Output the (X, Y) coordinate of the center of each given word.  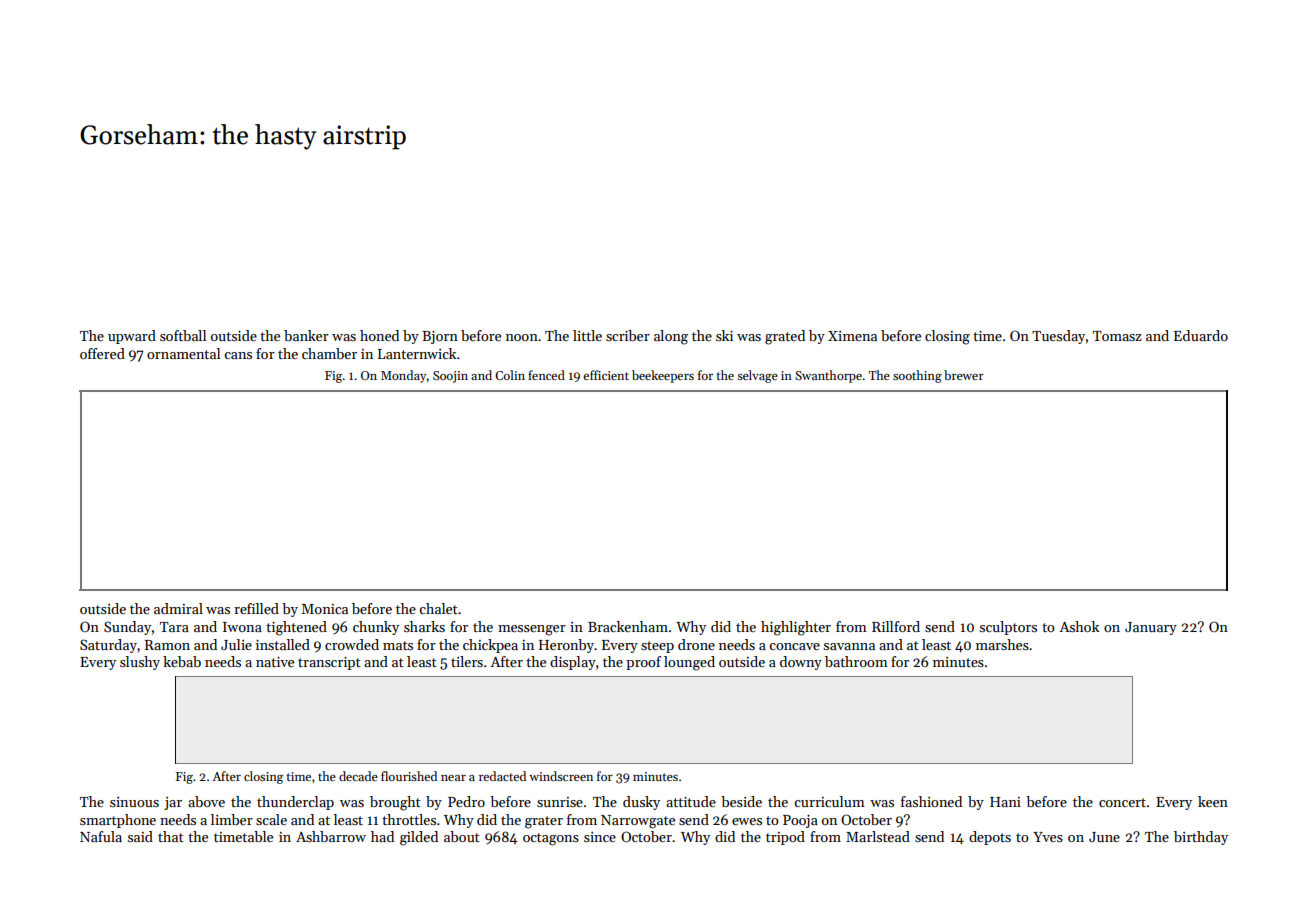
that (171, 836)
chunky (376, 628)
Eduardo (1201, 335)
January (1151, 628)
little (587, 335)
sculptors (1008, 628)
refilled (256, 608)
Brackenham (628, 626)
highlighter (796, 628)
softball (183, 335)
